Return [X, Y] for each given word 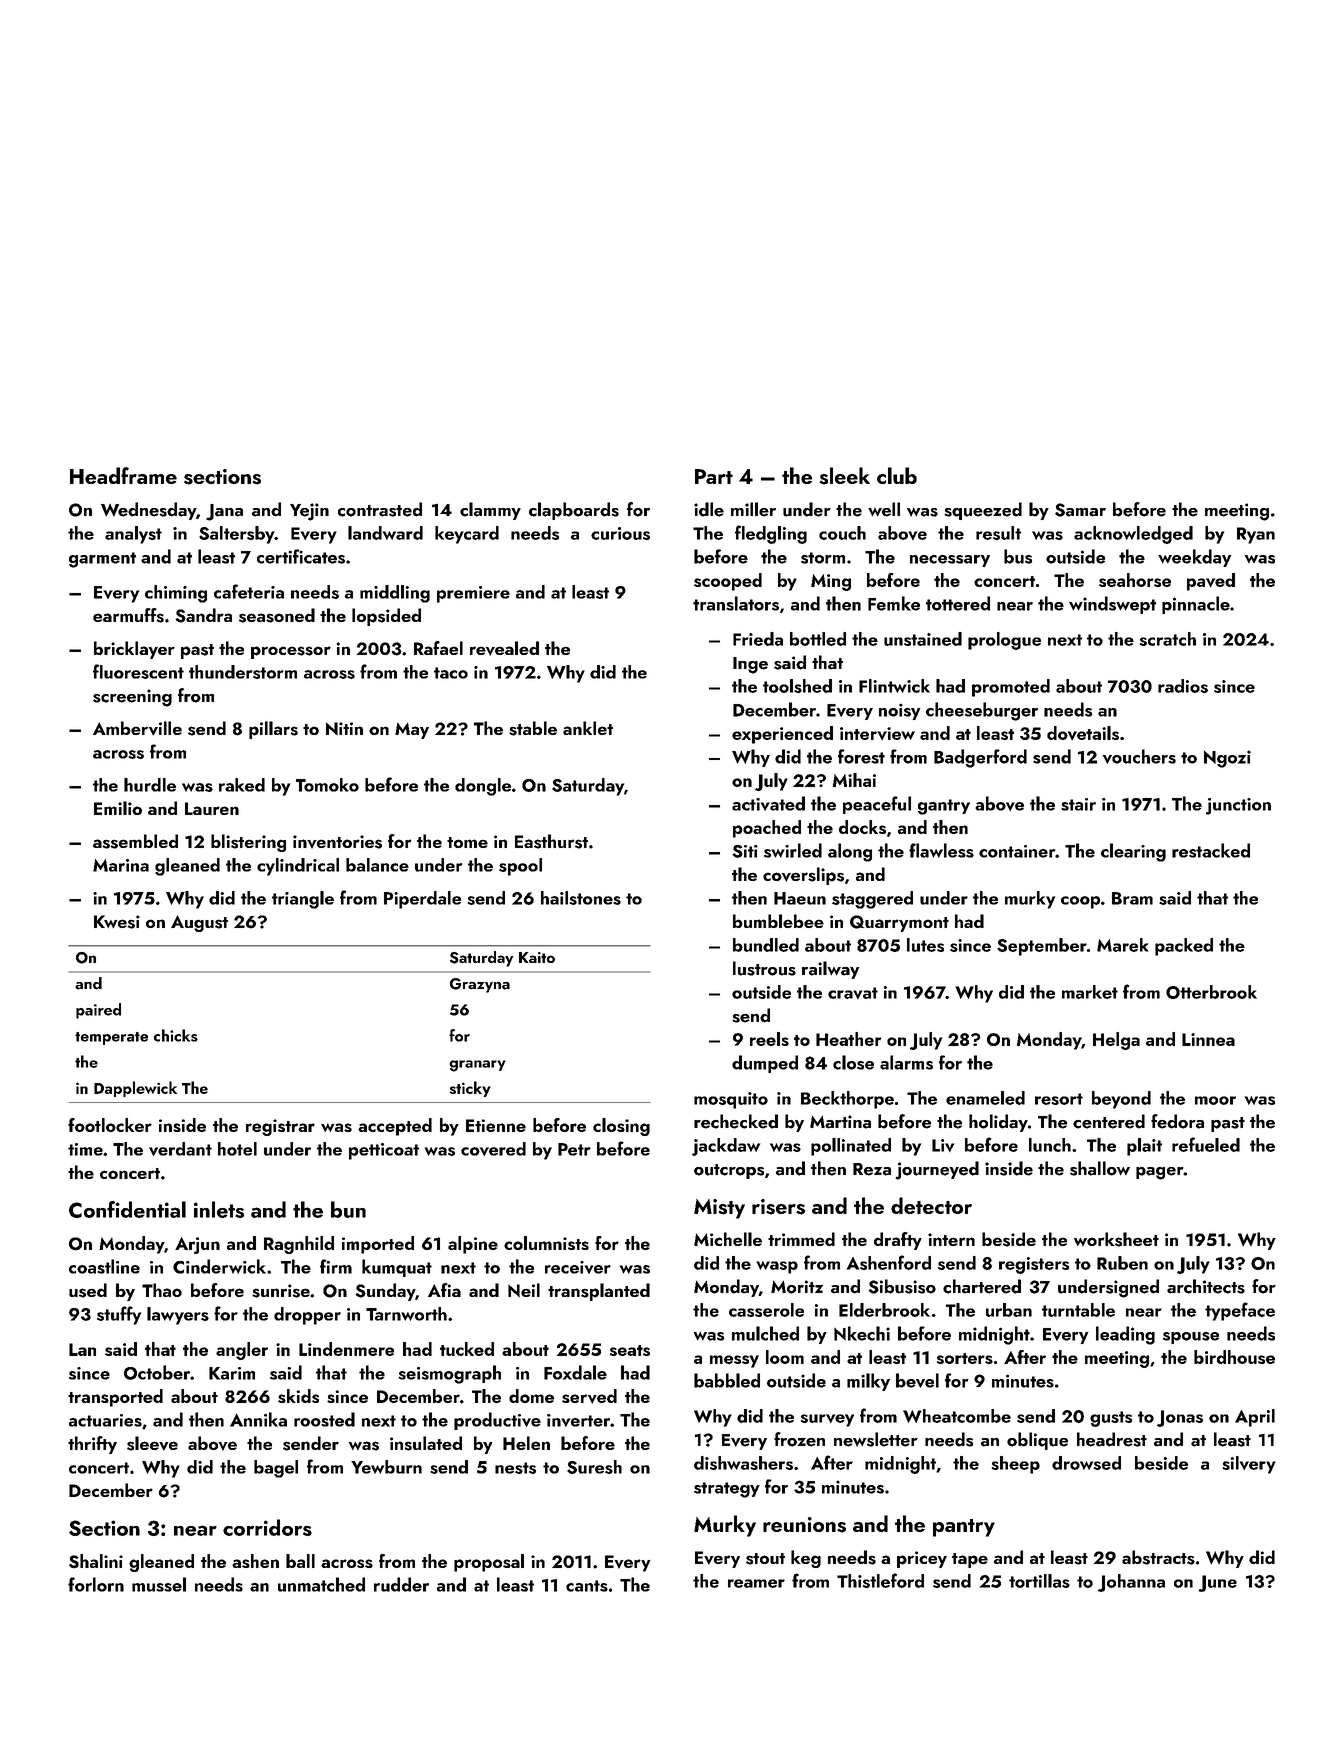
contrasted [380, 509]
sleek [844, 476]
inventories [337, 842]
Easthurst [551, 841]
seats [630, 1350]
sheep [1015, 1465]
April [1255, 1418]
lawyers [178, 1316]
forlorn [96, 1584]
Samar [1080, 510]
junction [1238, 806]
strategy [727, 1490]
